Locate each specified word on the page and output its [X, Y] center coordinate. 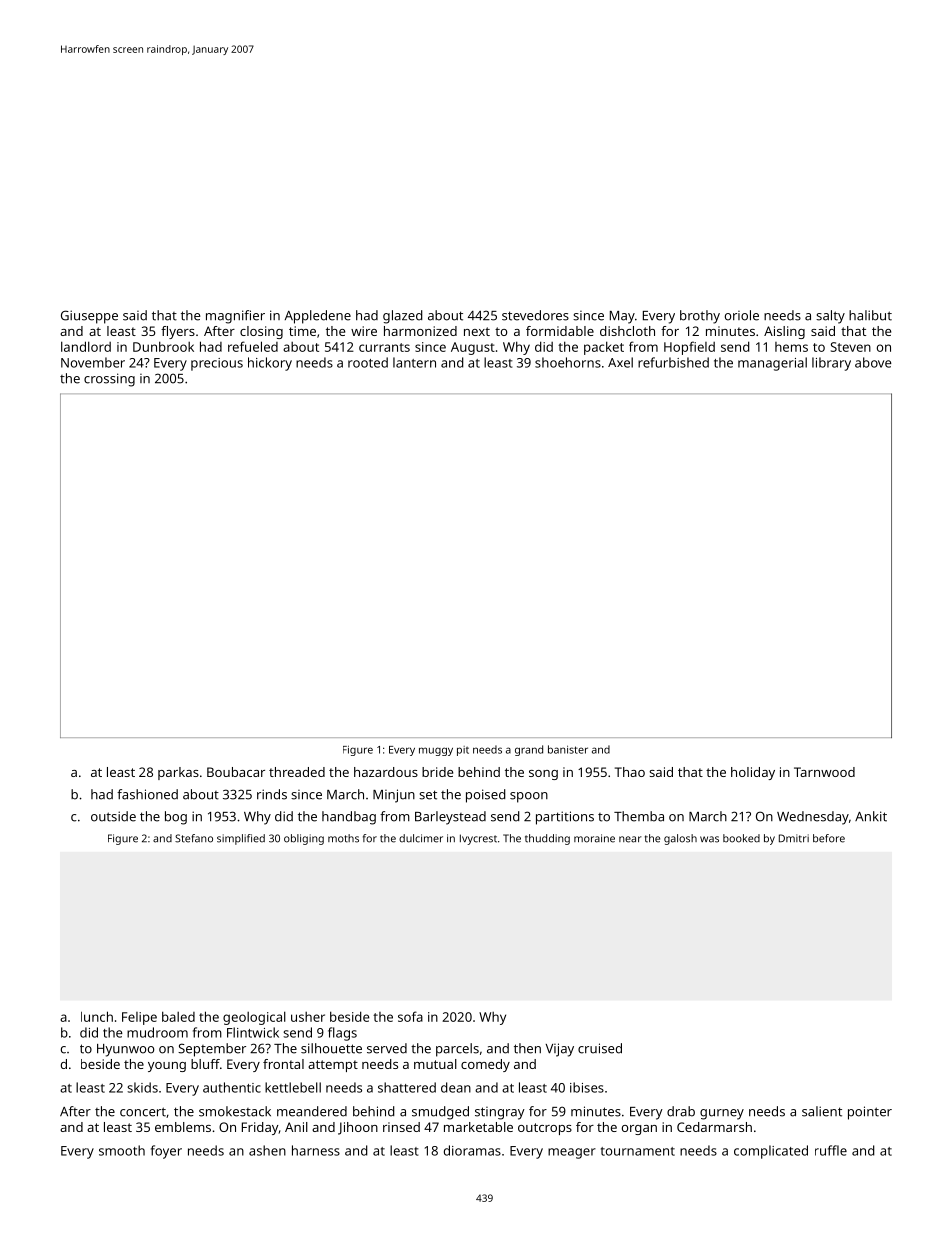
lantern [414, 362]
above [873, 362]
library [831, 364]
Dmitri [794, 838]
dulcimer [421, 838]
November [93, 362]
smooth [122, 1150]
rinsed [401, 1127]
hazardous [386, 772]
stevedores [535, 315]
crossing [109, 380]
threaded [297, 772]
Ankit [871, 816]
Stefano [194, 838]
